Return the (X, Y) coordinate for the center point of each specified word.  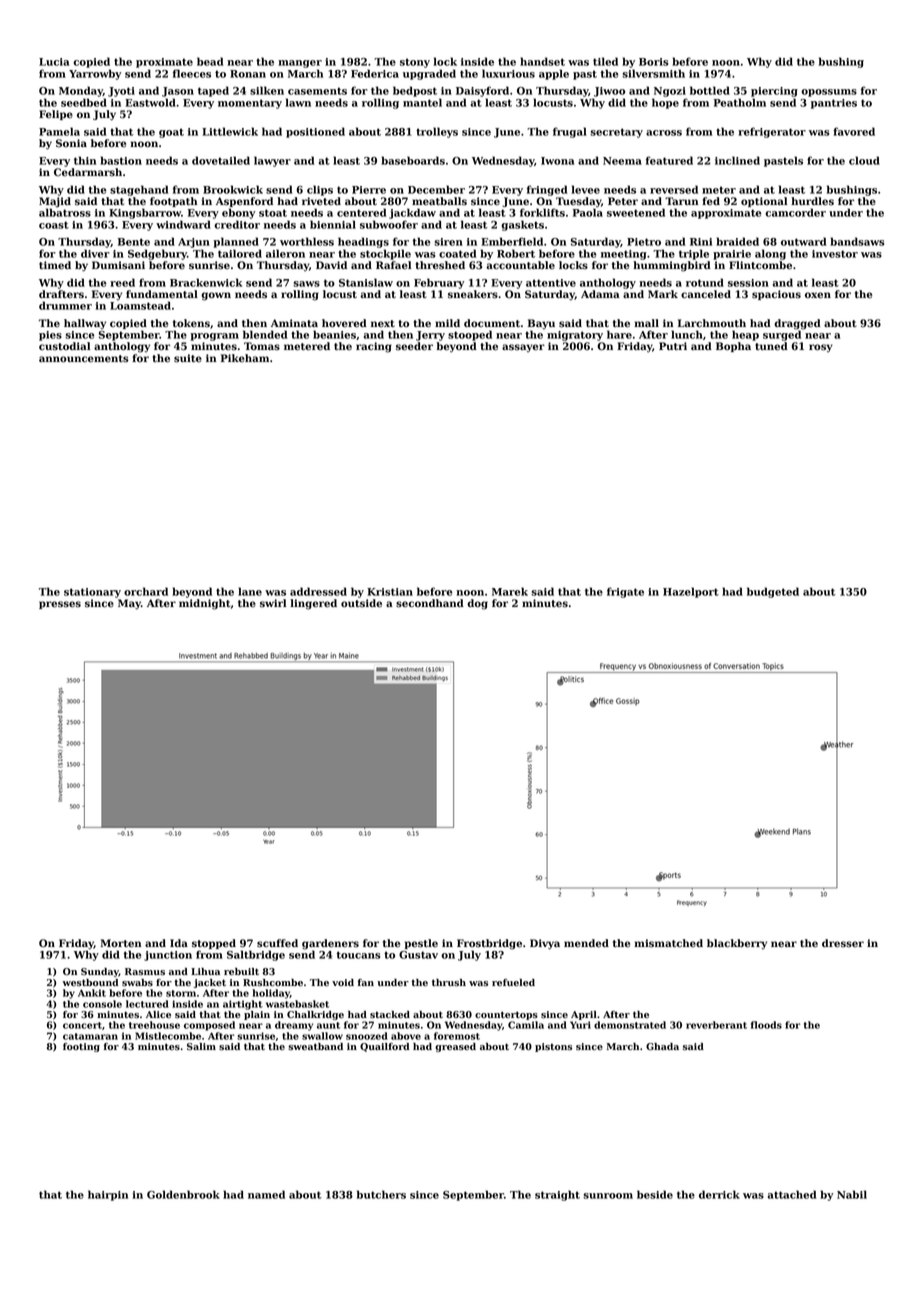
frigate (625, 592)
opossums (829, 93)
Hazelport (691, 592)
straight (557, 1195)
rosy (821, 348)
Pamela (59, 131)
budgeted (773, 592)
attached (792, 1194)
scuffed (277, 943)
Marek (510, 591)
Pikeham (245, 358)
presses (60, 605)
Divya (545, 944)
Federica (375, 73)
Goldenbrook (183, 1194)
